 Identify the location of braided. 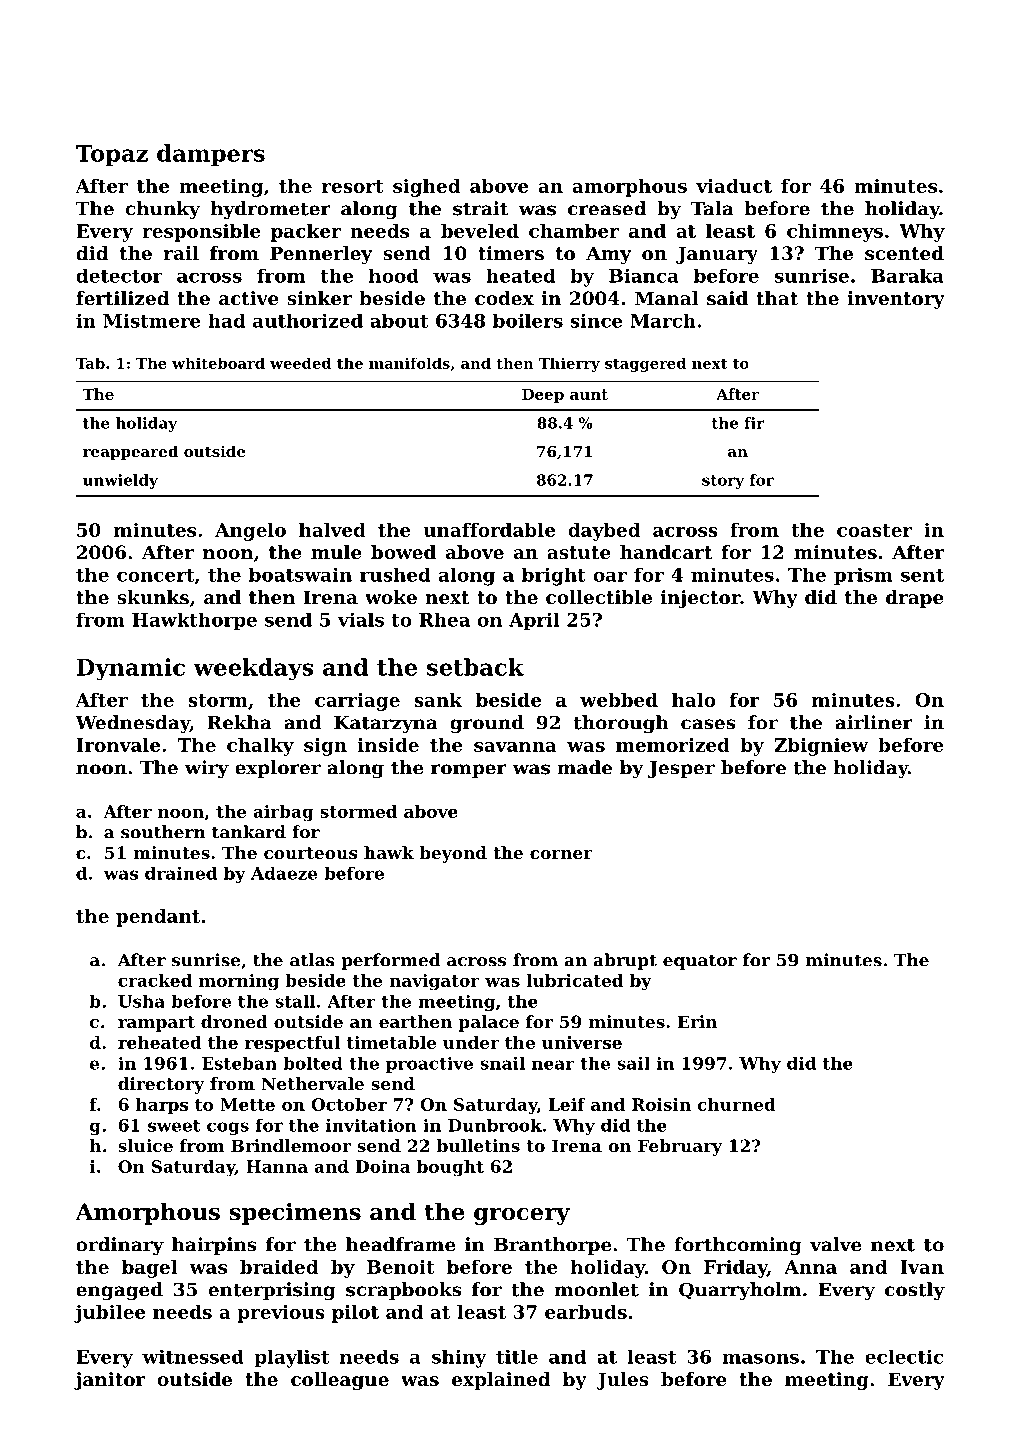
(279, 1267).
